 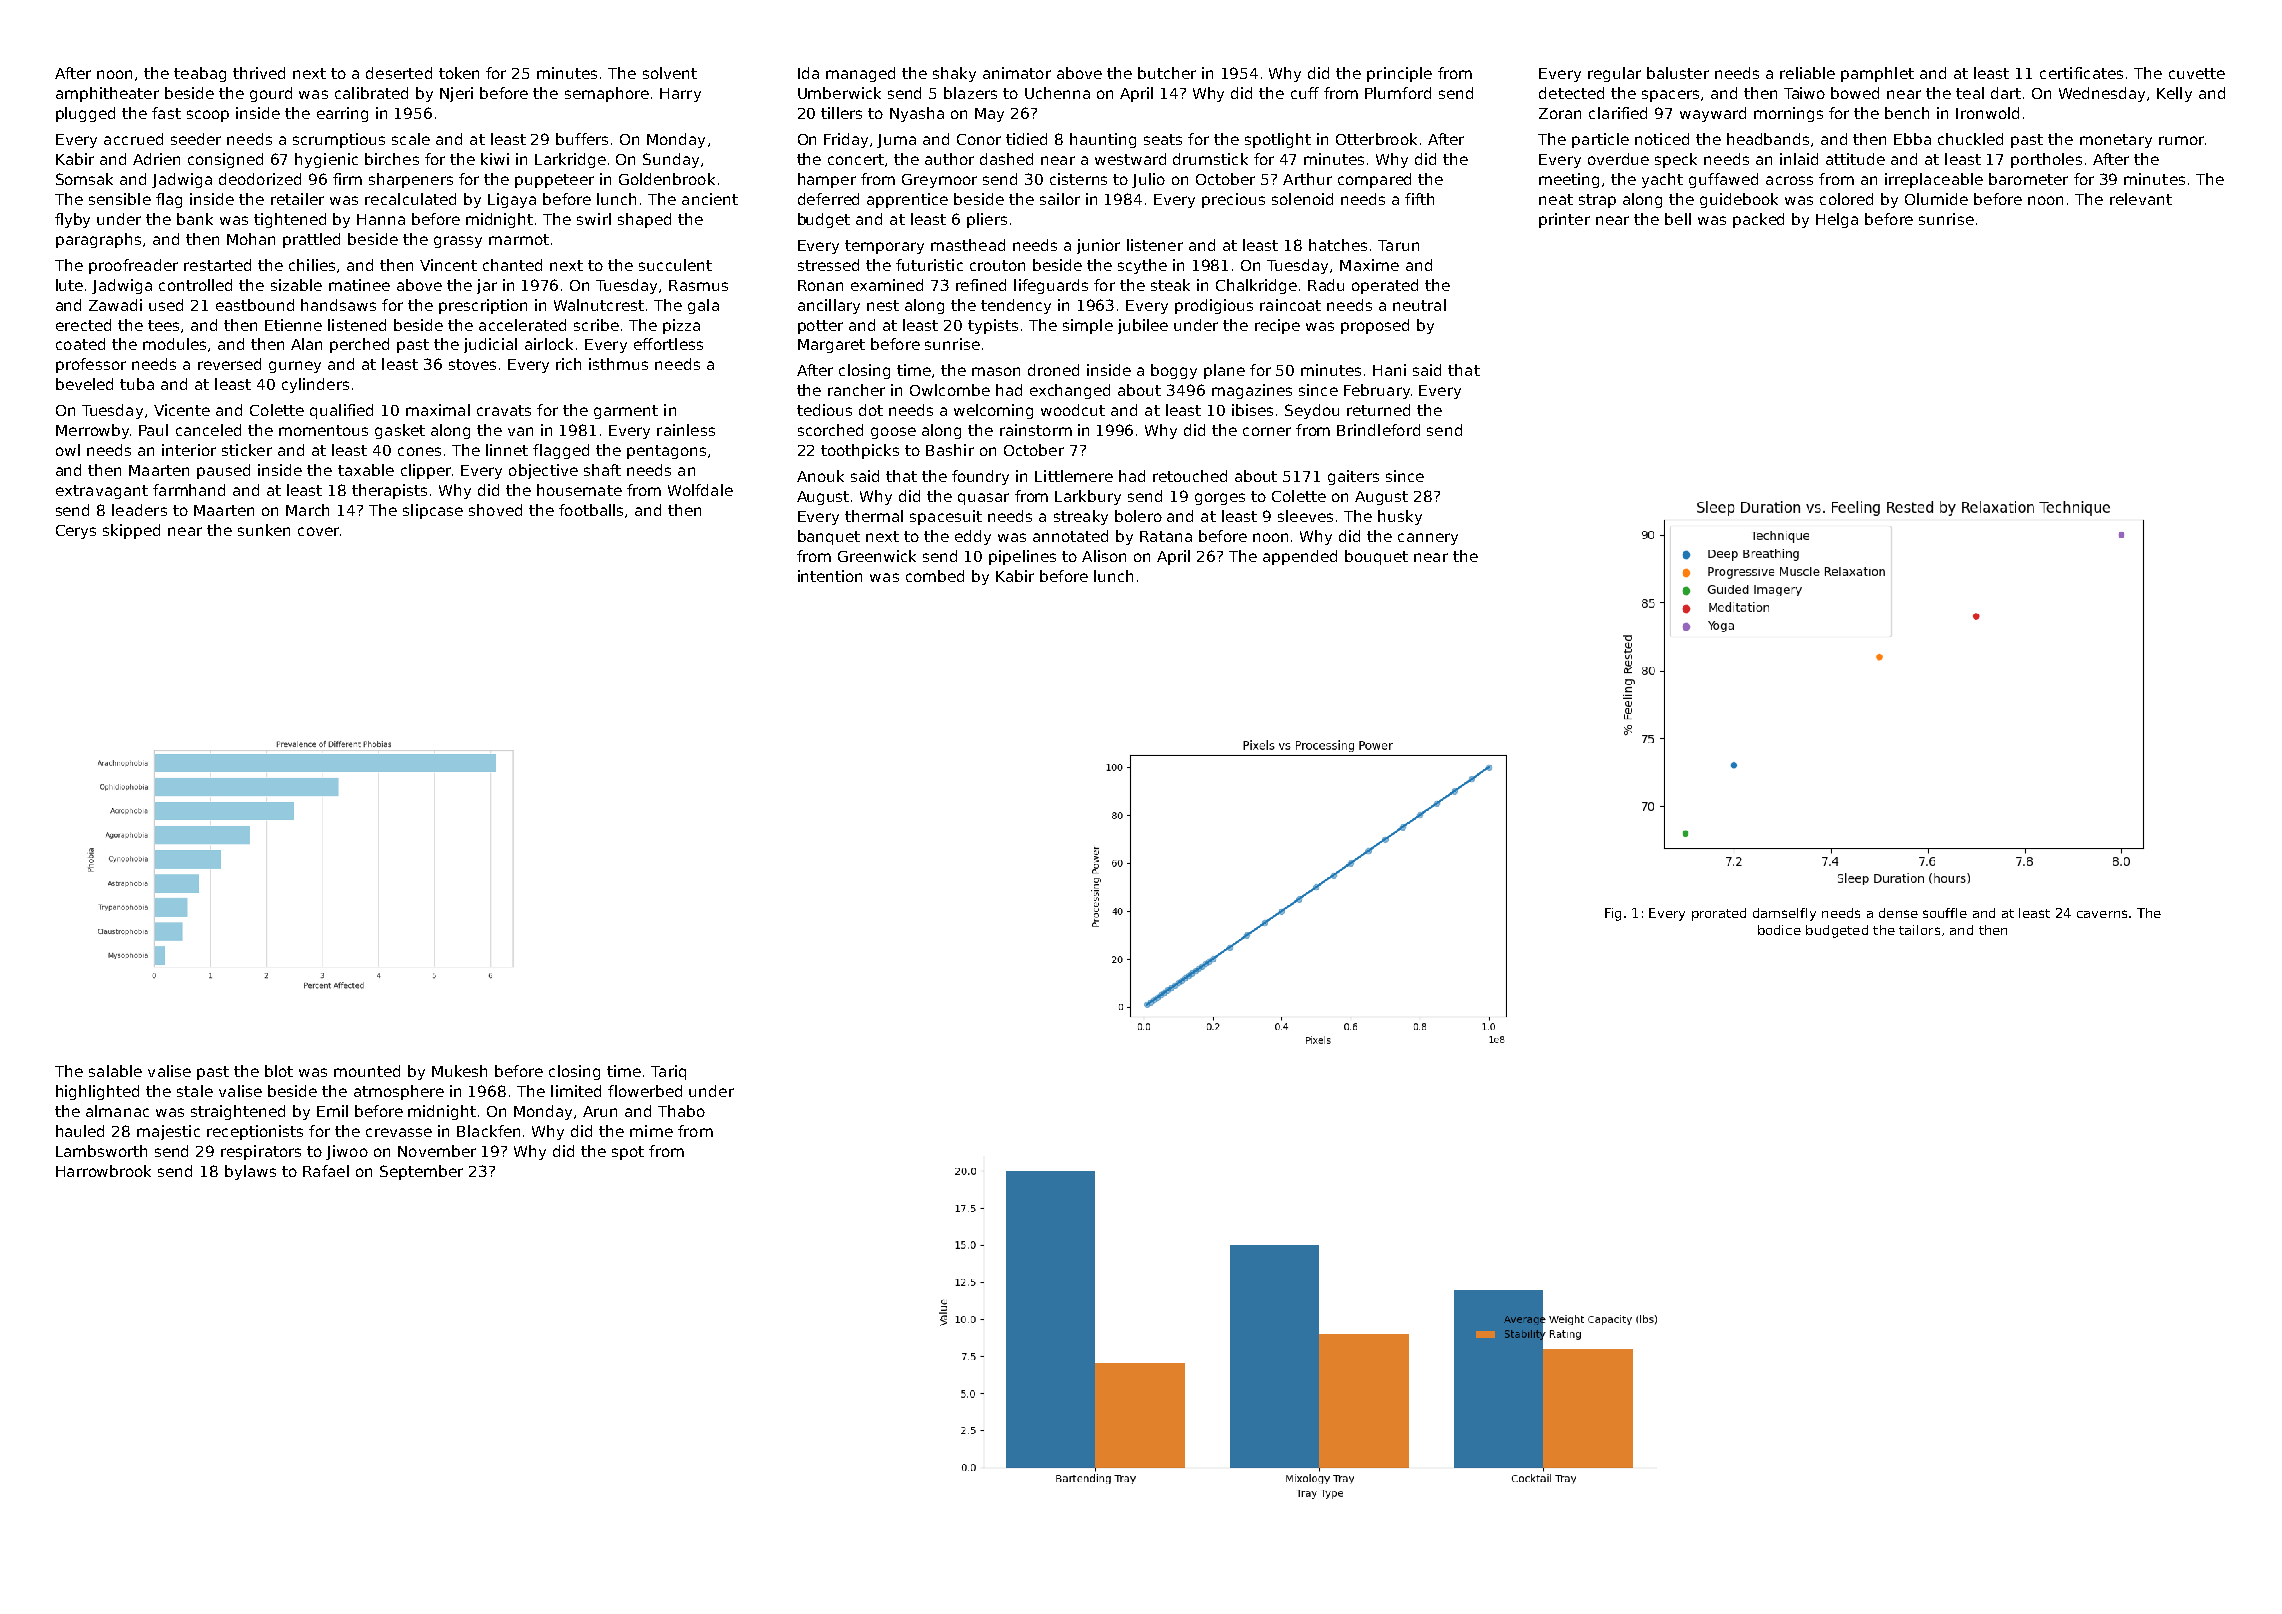 I want to click on Cerys, so click(x=76, y=532).
